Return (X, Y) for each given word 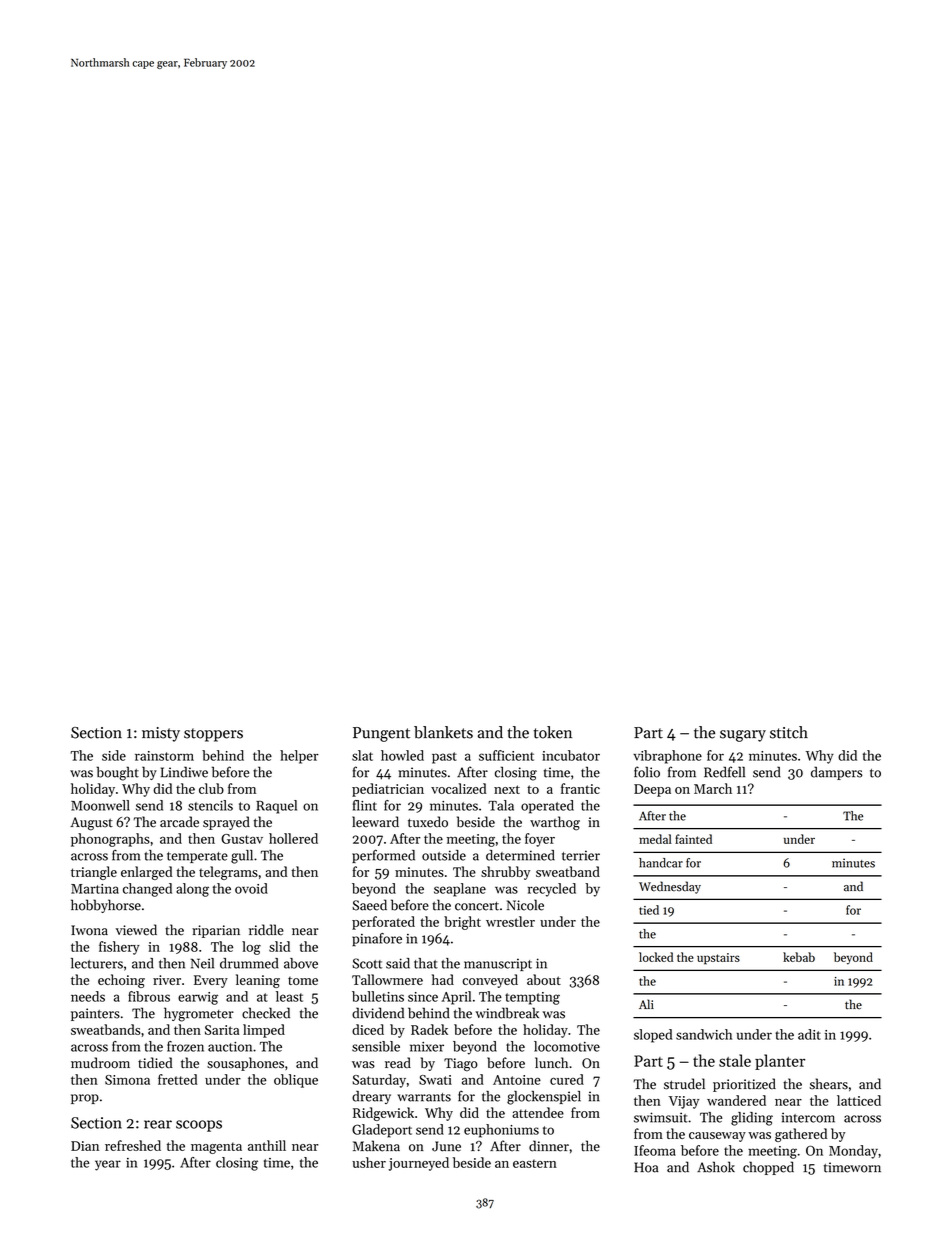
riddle (266, 930)
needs (88, 996)
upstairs (718, 959)
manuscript (498, 965)
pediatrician (388, 790)
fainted (693, 839)
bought (117, 773)
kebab (799, 957)
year (108, 1165)
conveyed (490, 981)
